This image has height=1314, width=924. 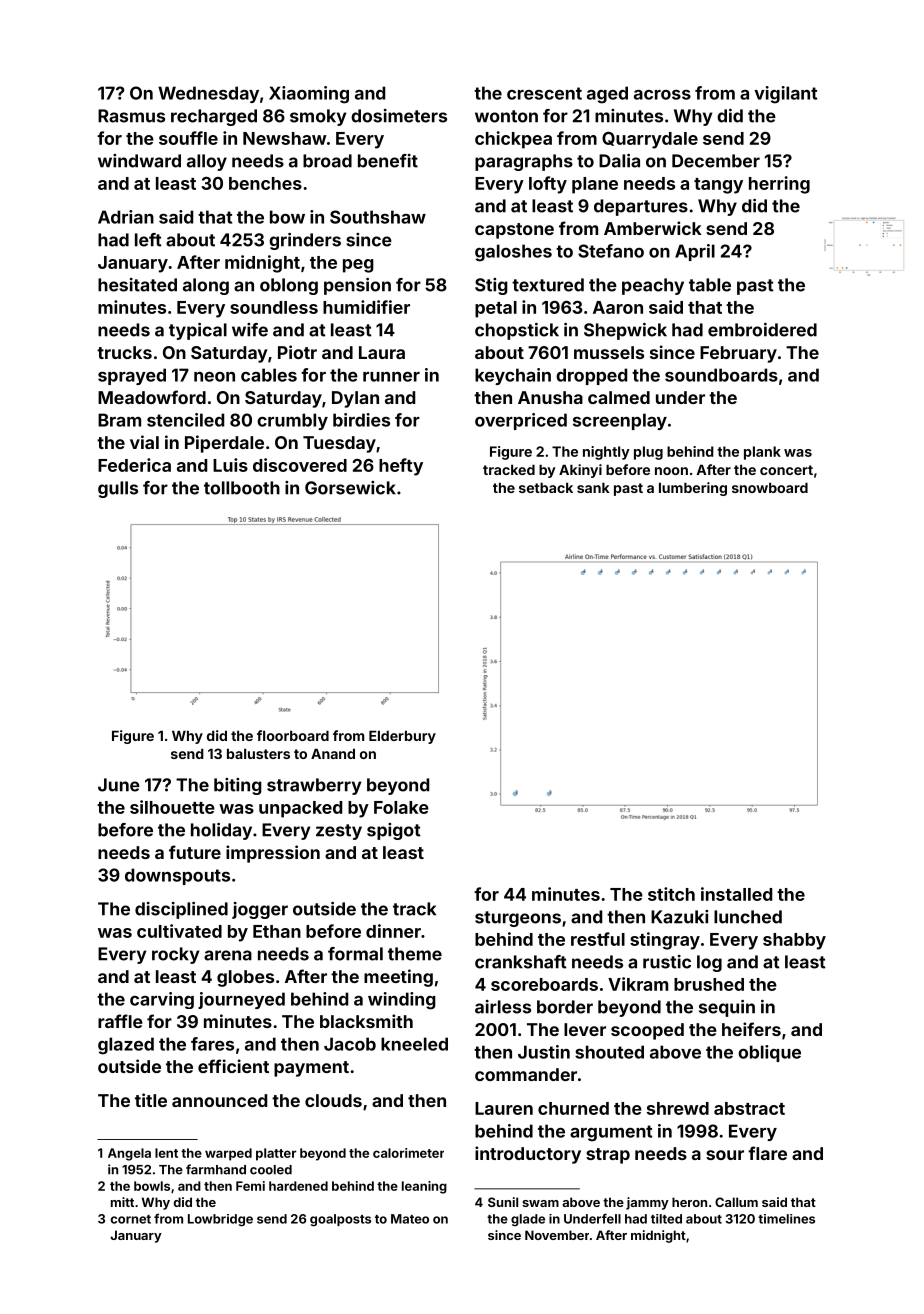 I want to click on leaning, so click(x=424, y=1187).
